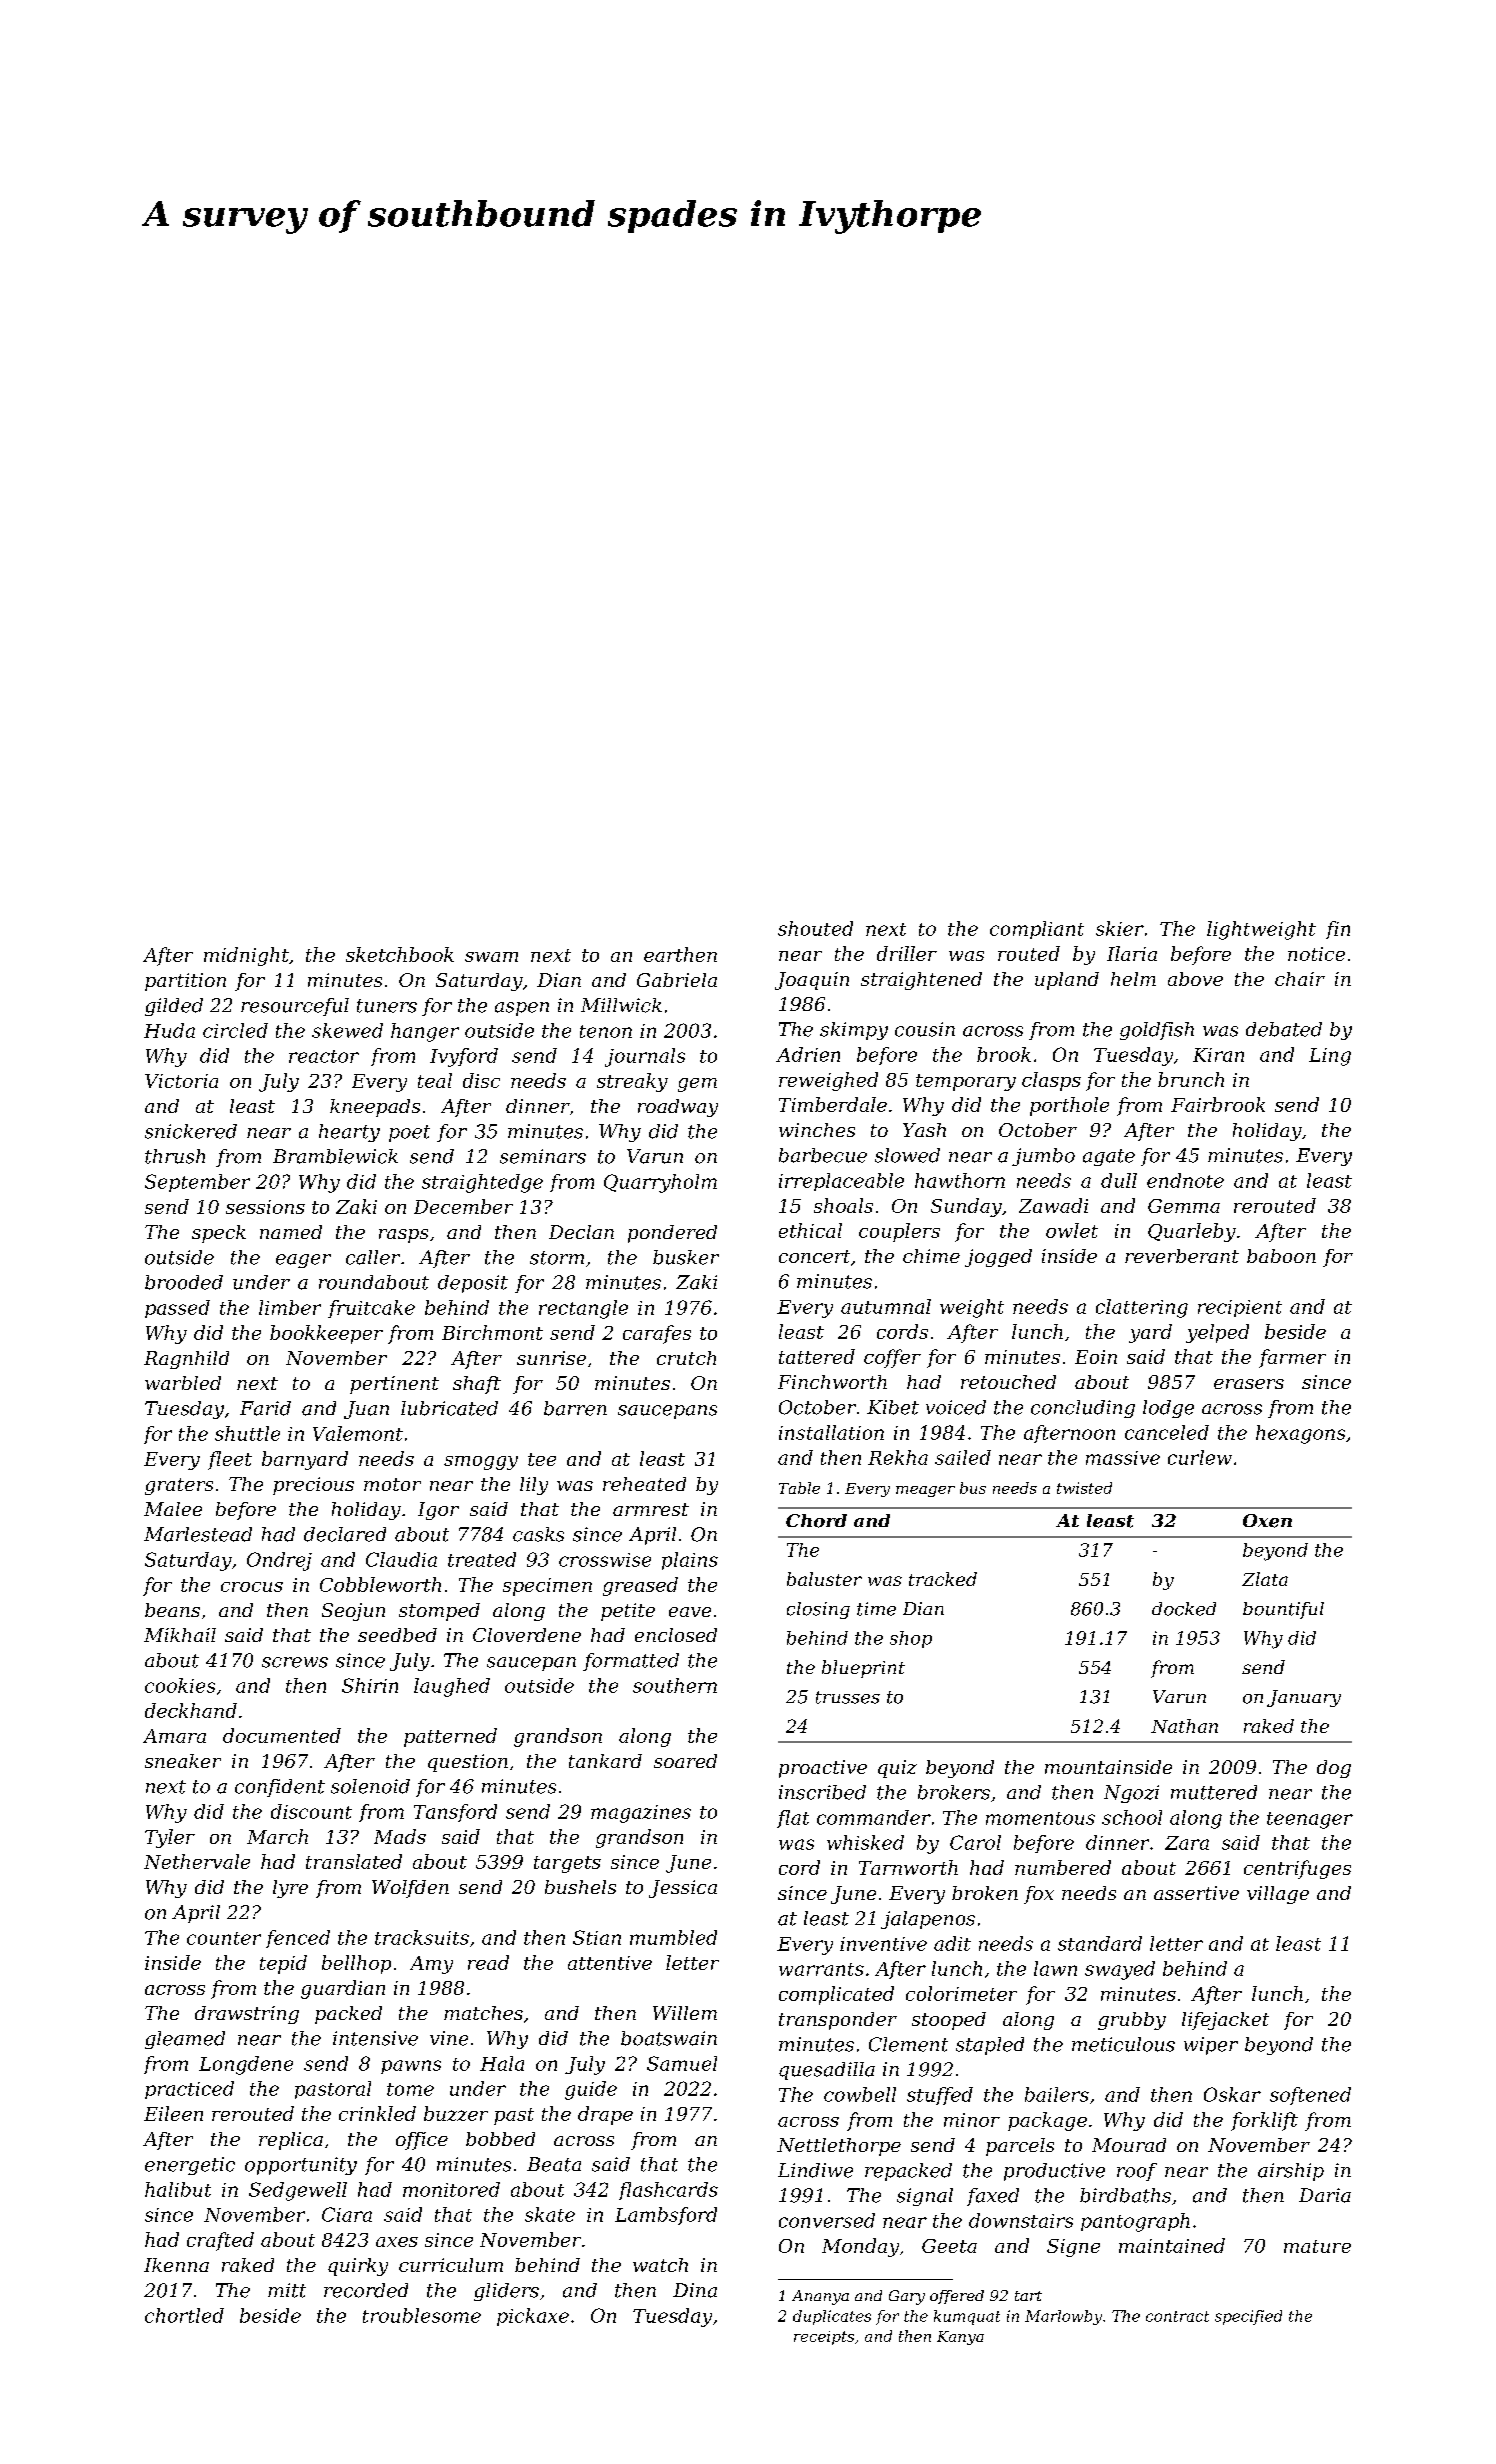 The image size is (1496, 2464). Describe the element at coordinates (400, 1836) in the image. I see `Mads` at that location.
